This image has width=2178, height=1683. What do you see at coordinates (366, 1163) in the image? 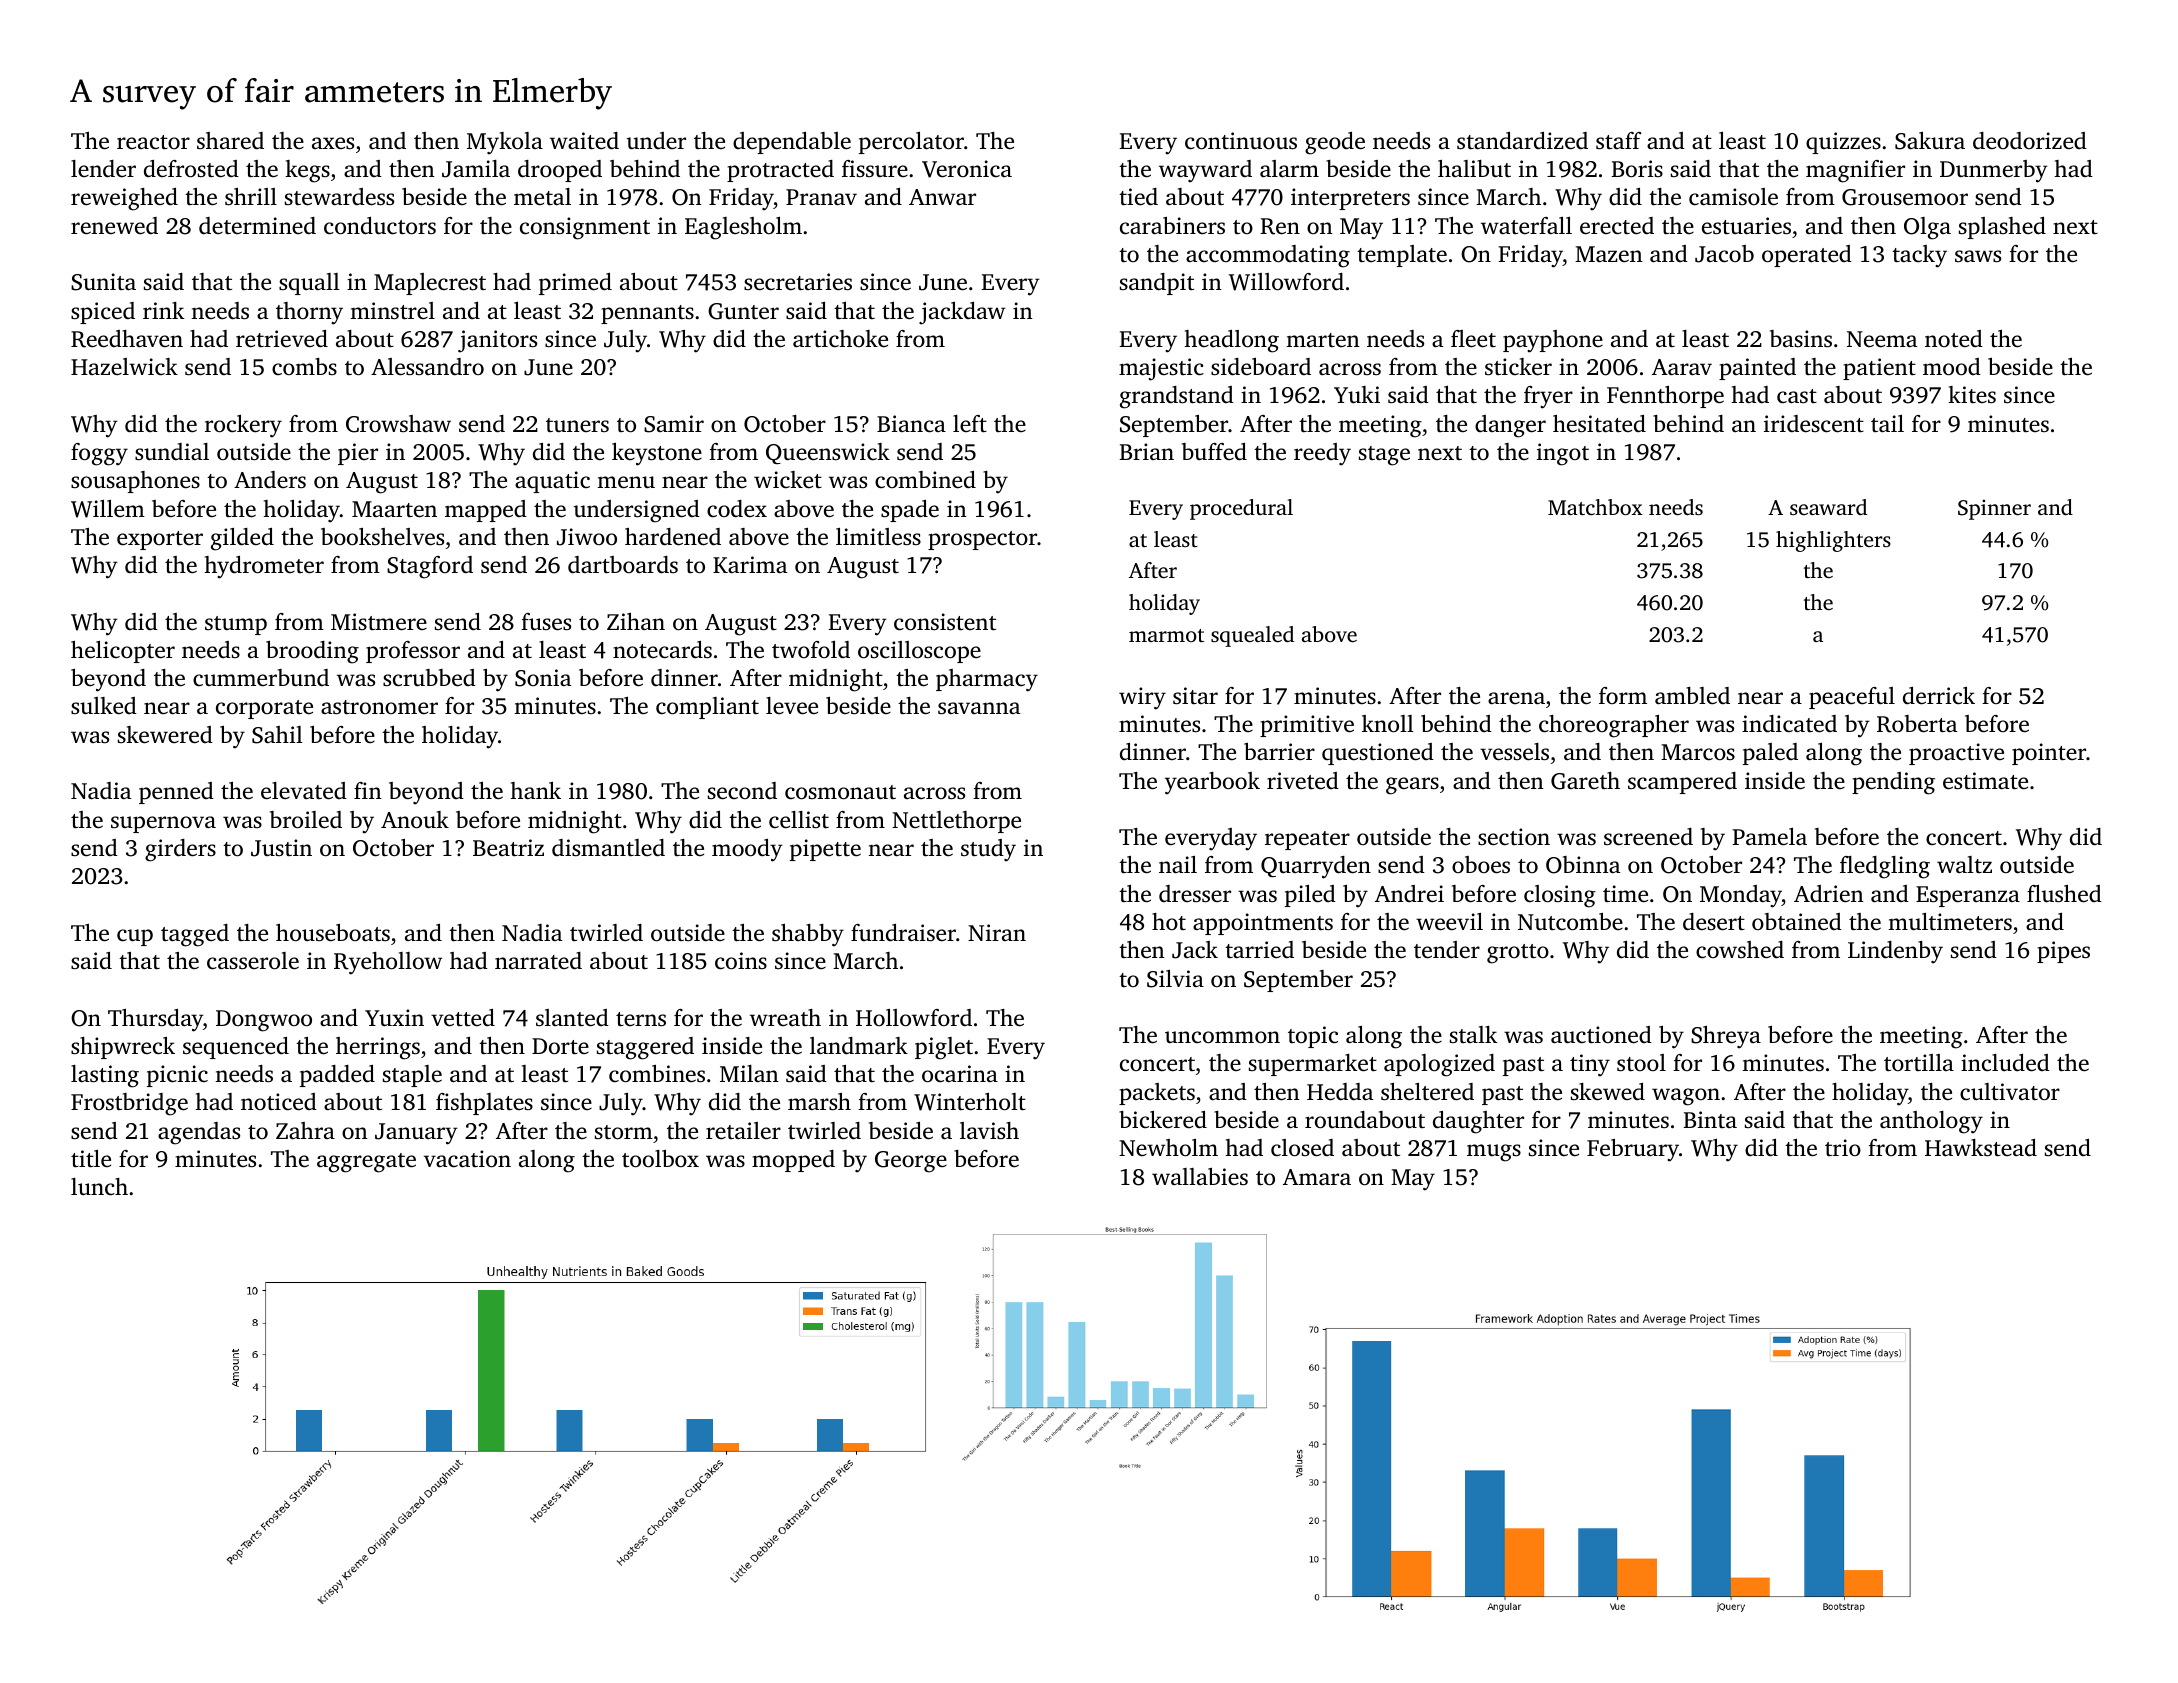
I see `aggregate` at bounding box center [366, 1163].
